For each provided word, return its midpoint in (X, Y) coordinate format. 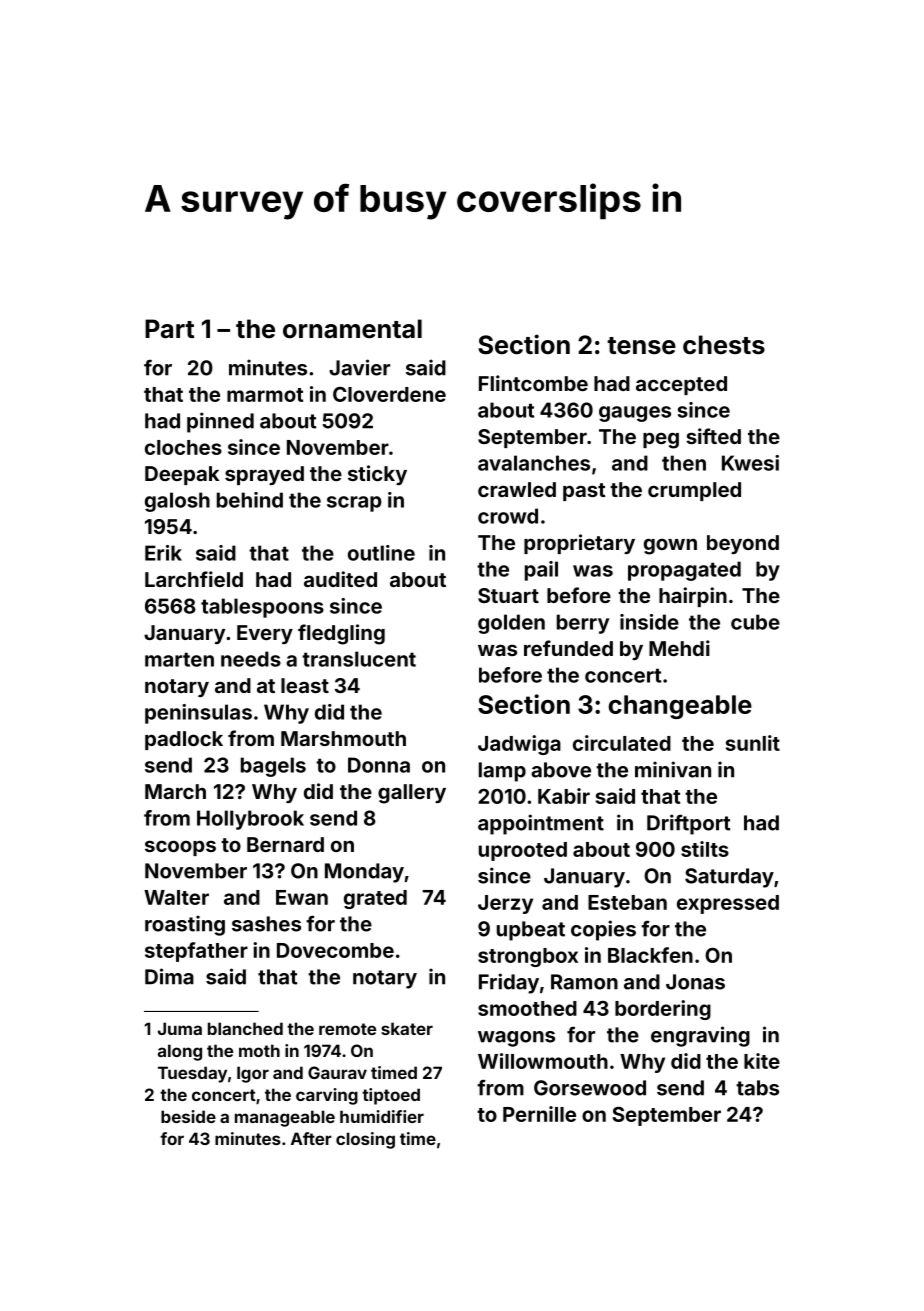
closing (365, 1140)
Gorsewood (590, 1088)
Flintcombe (533, 383)
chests (724, 345)
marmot (265, 395)
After (311, 1138)
